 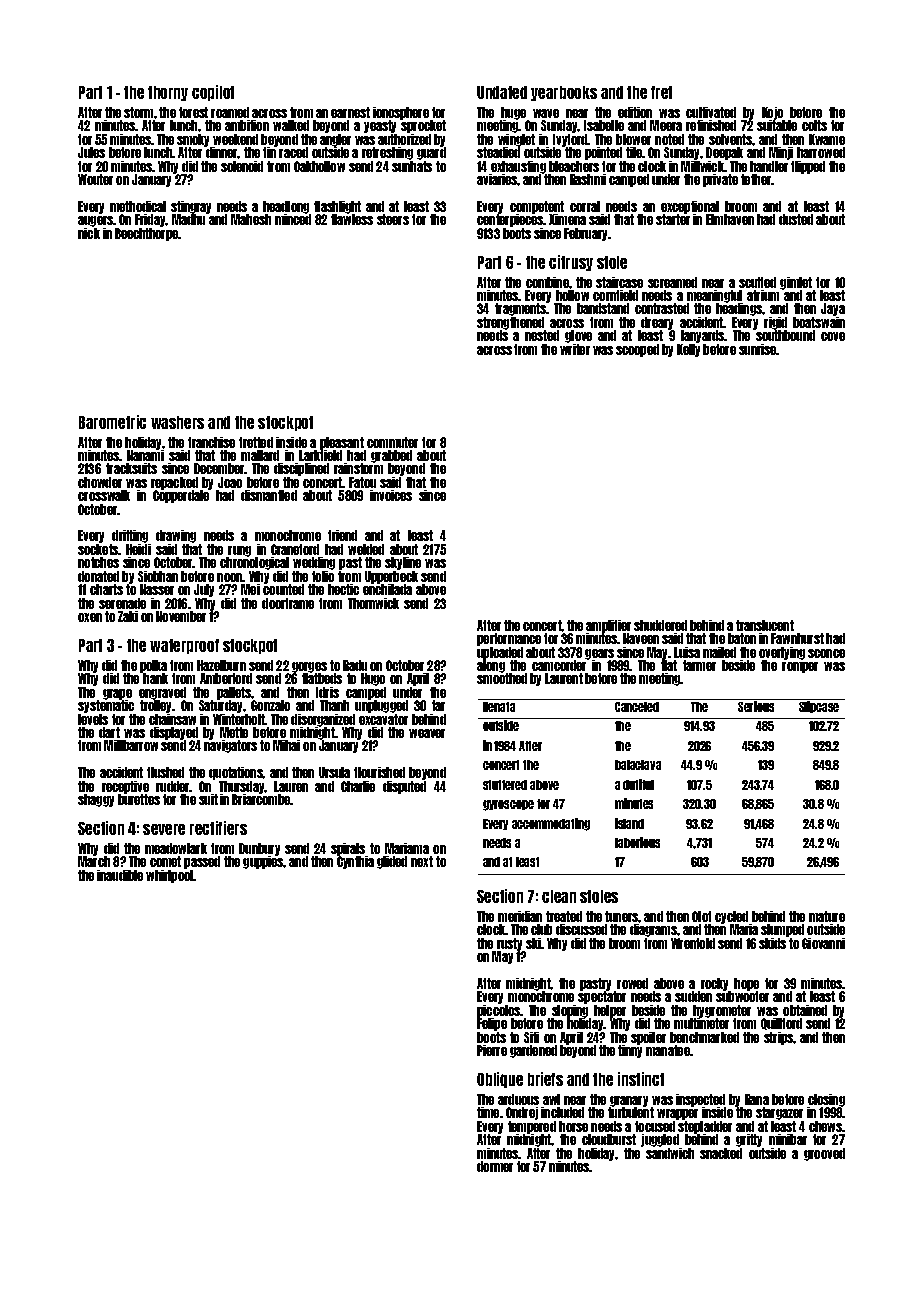 I want to click on noted, so click(x=669, y=139).
